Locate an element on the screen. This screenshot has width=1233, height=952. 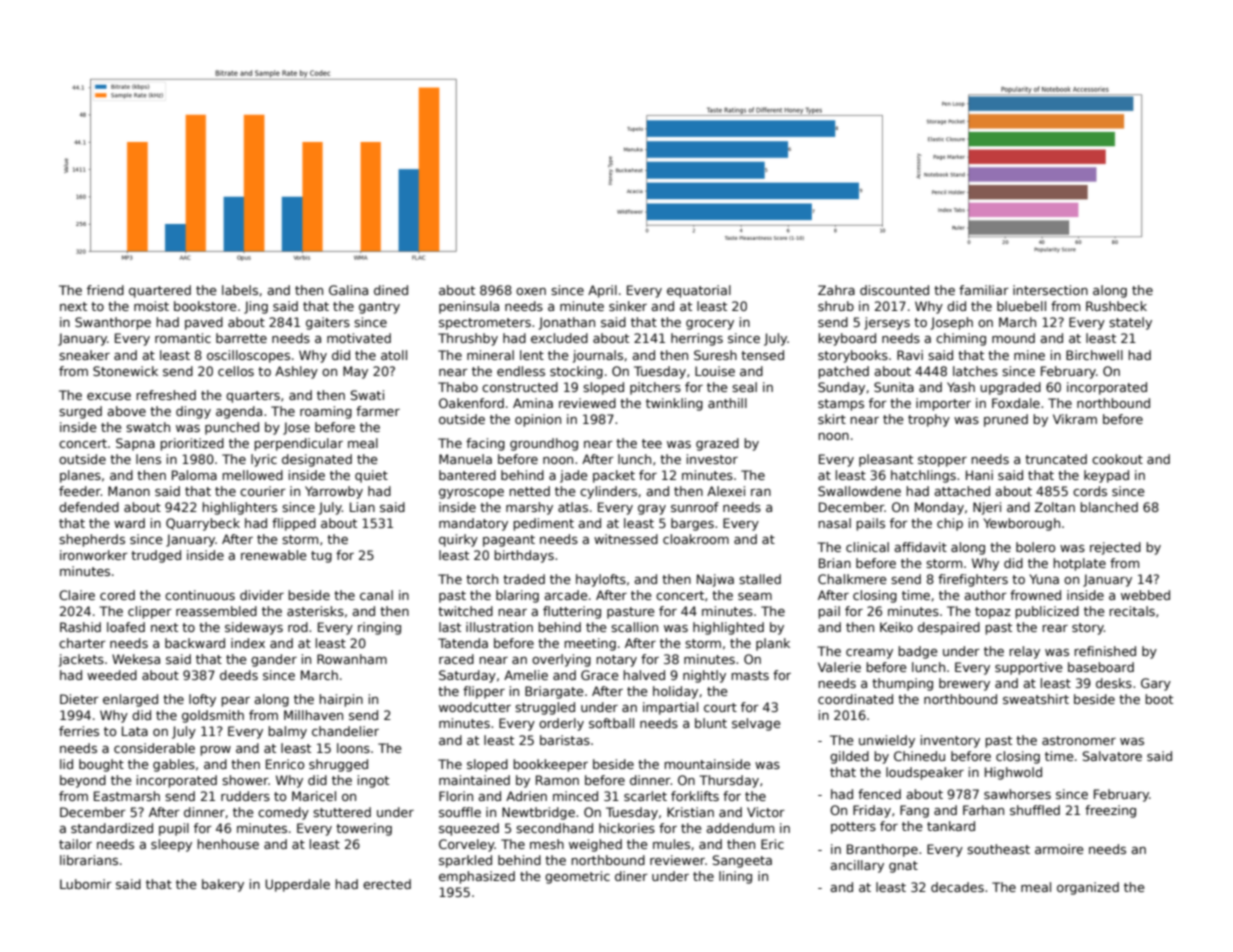
chandelier is located at coordinates (345, 731).
